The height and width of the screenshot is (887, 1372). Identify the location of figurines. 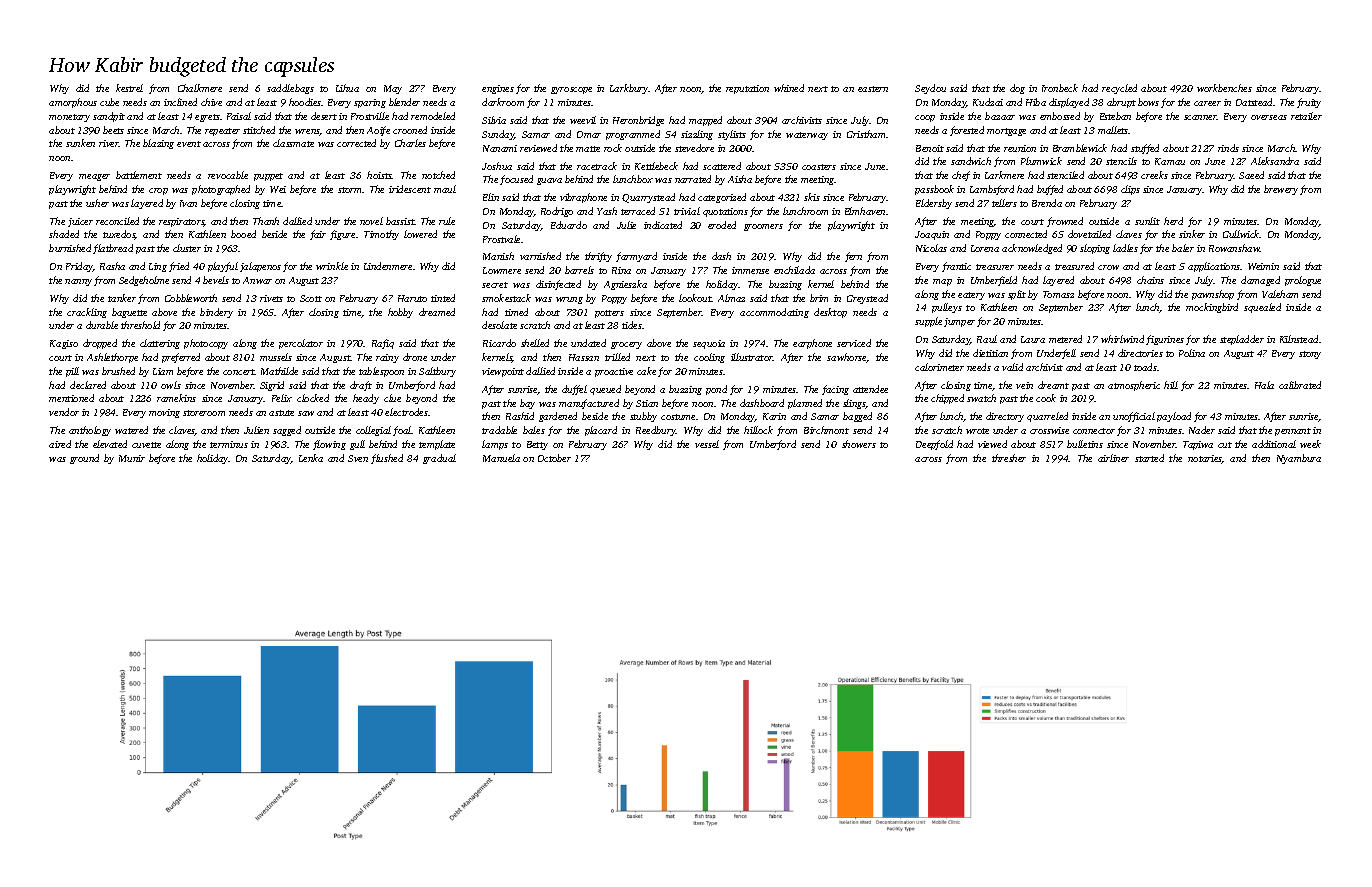
(1165, 340).
